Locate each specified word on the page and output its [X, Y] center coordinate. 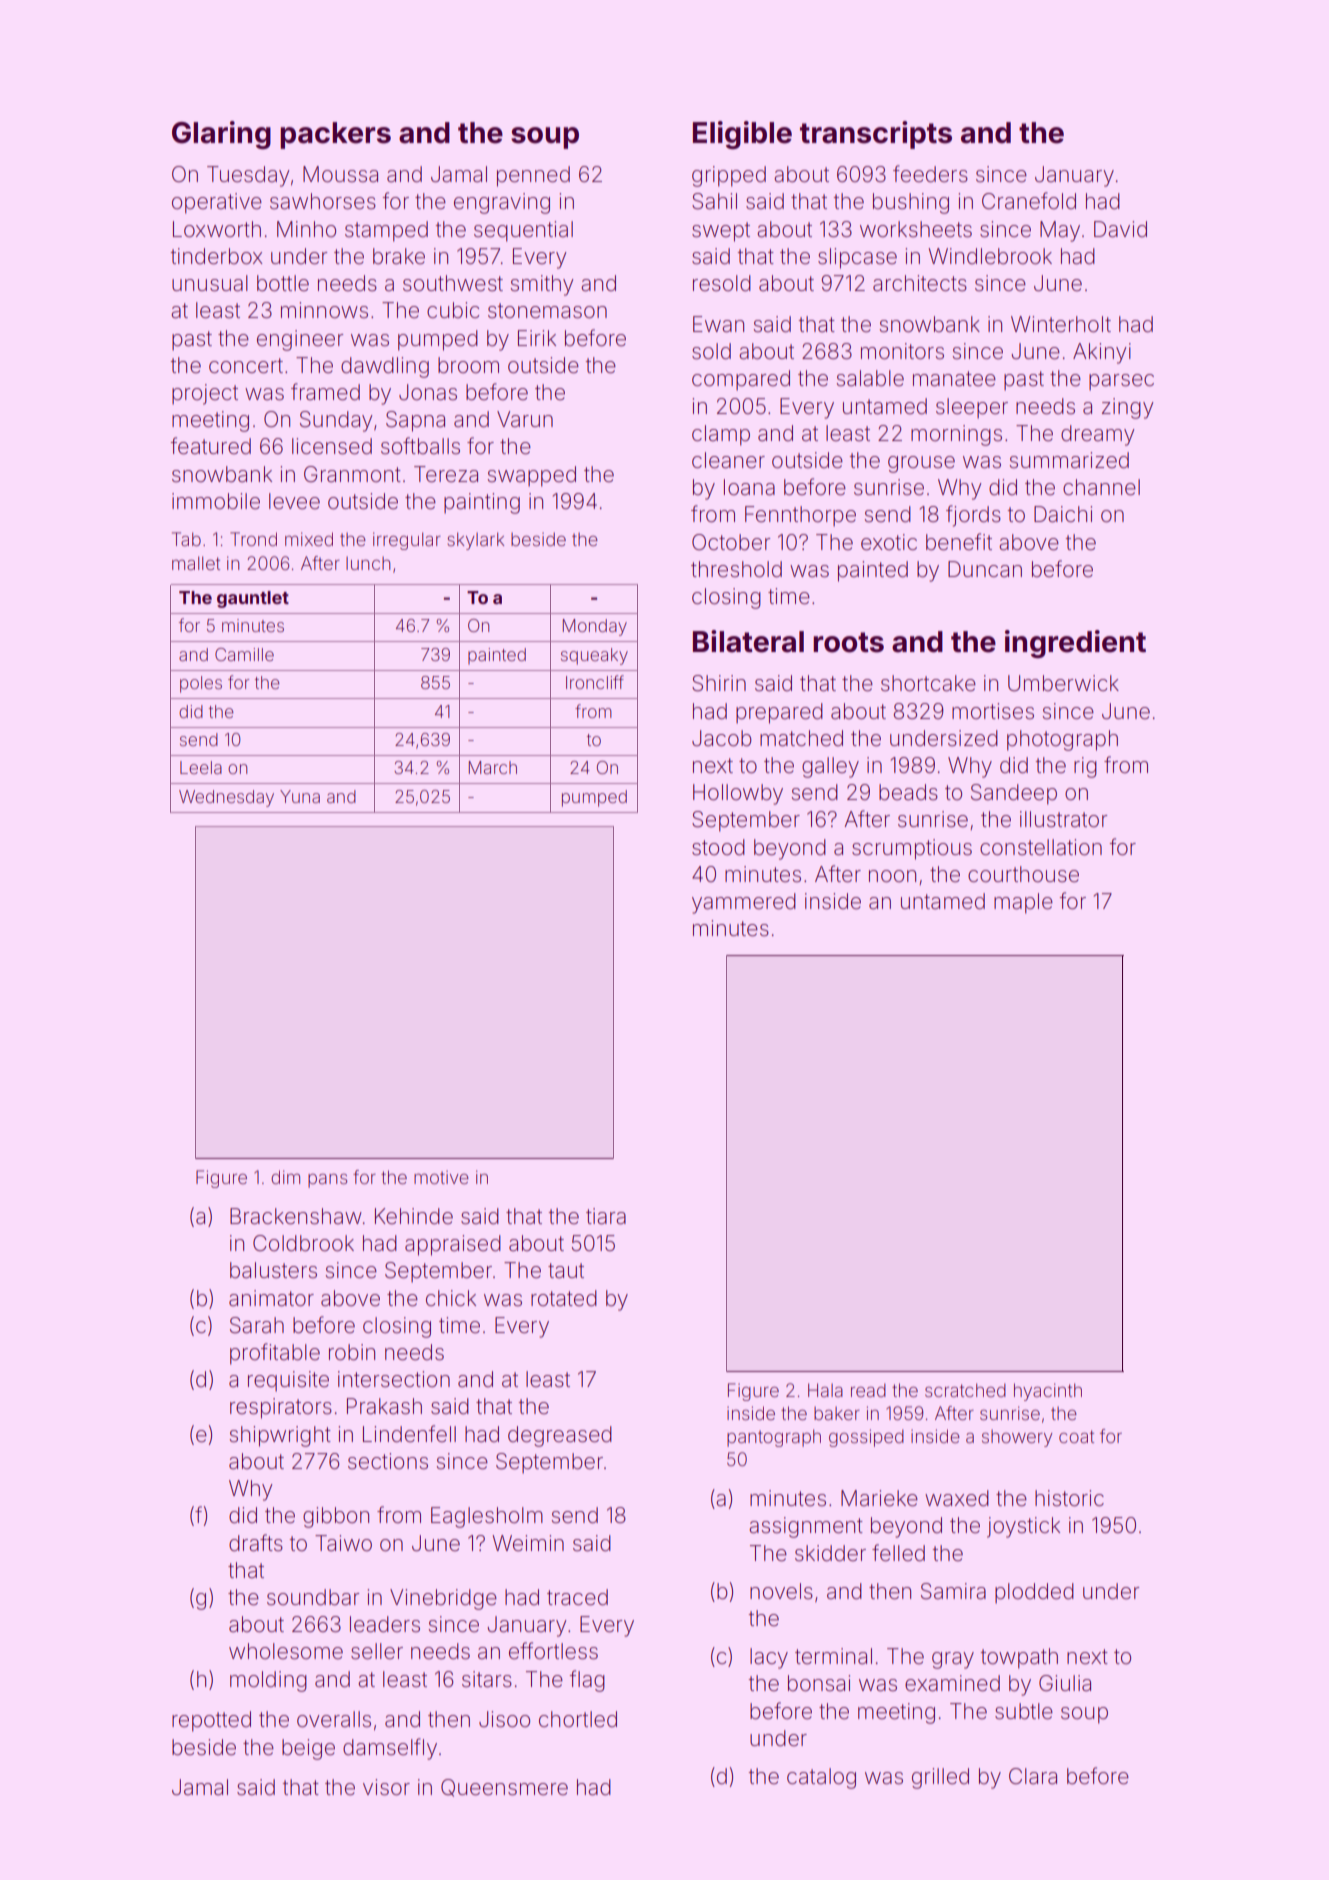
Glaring [221, 135]
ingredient [1075, 644]
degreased [560, 1436]
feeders [930, 174]
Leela [201, 767]
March [493, 767]
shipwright [280, 1436]
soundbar [313, 1597]
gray [953, 1660]
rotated [564, 1298]
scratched [965, 1390]
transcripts [876, 135]
